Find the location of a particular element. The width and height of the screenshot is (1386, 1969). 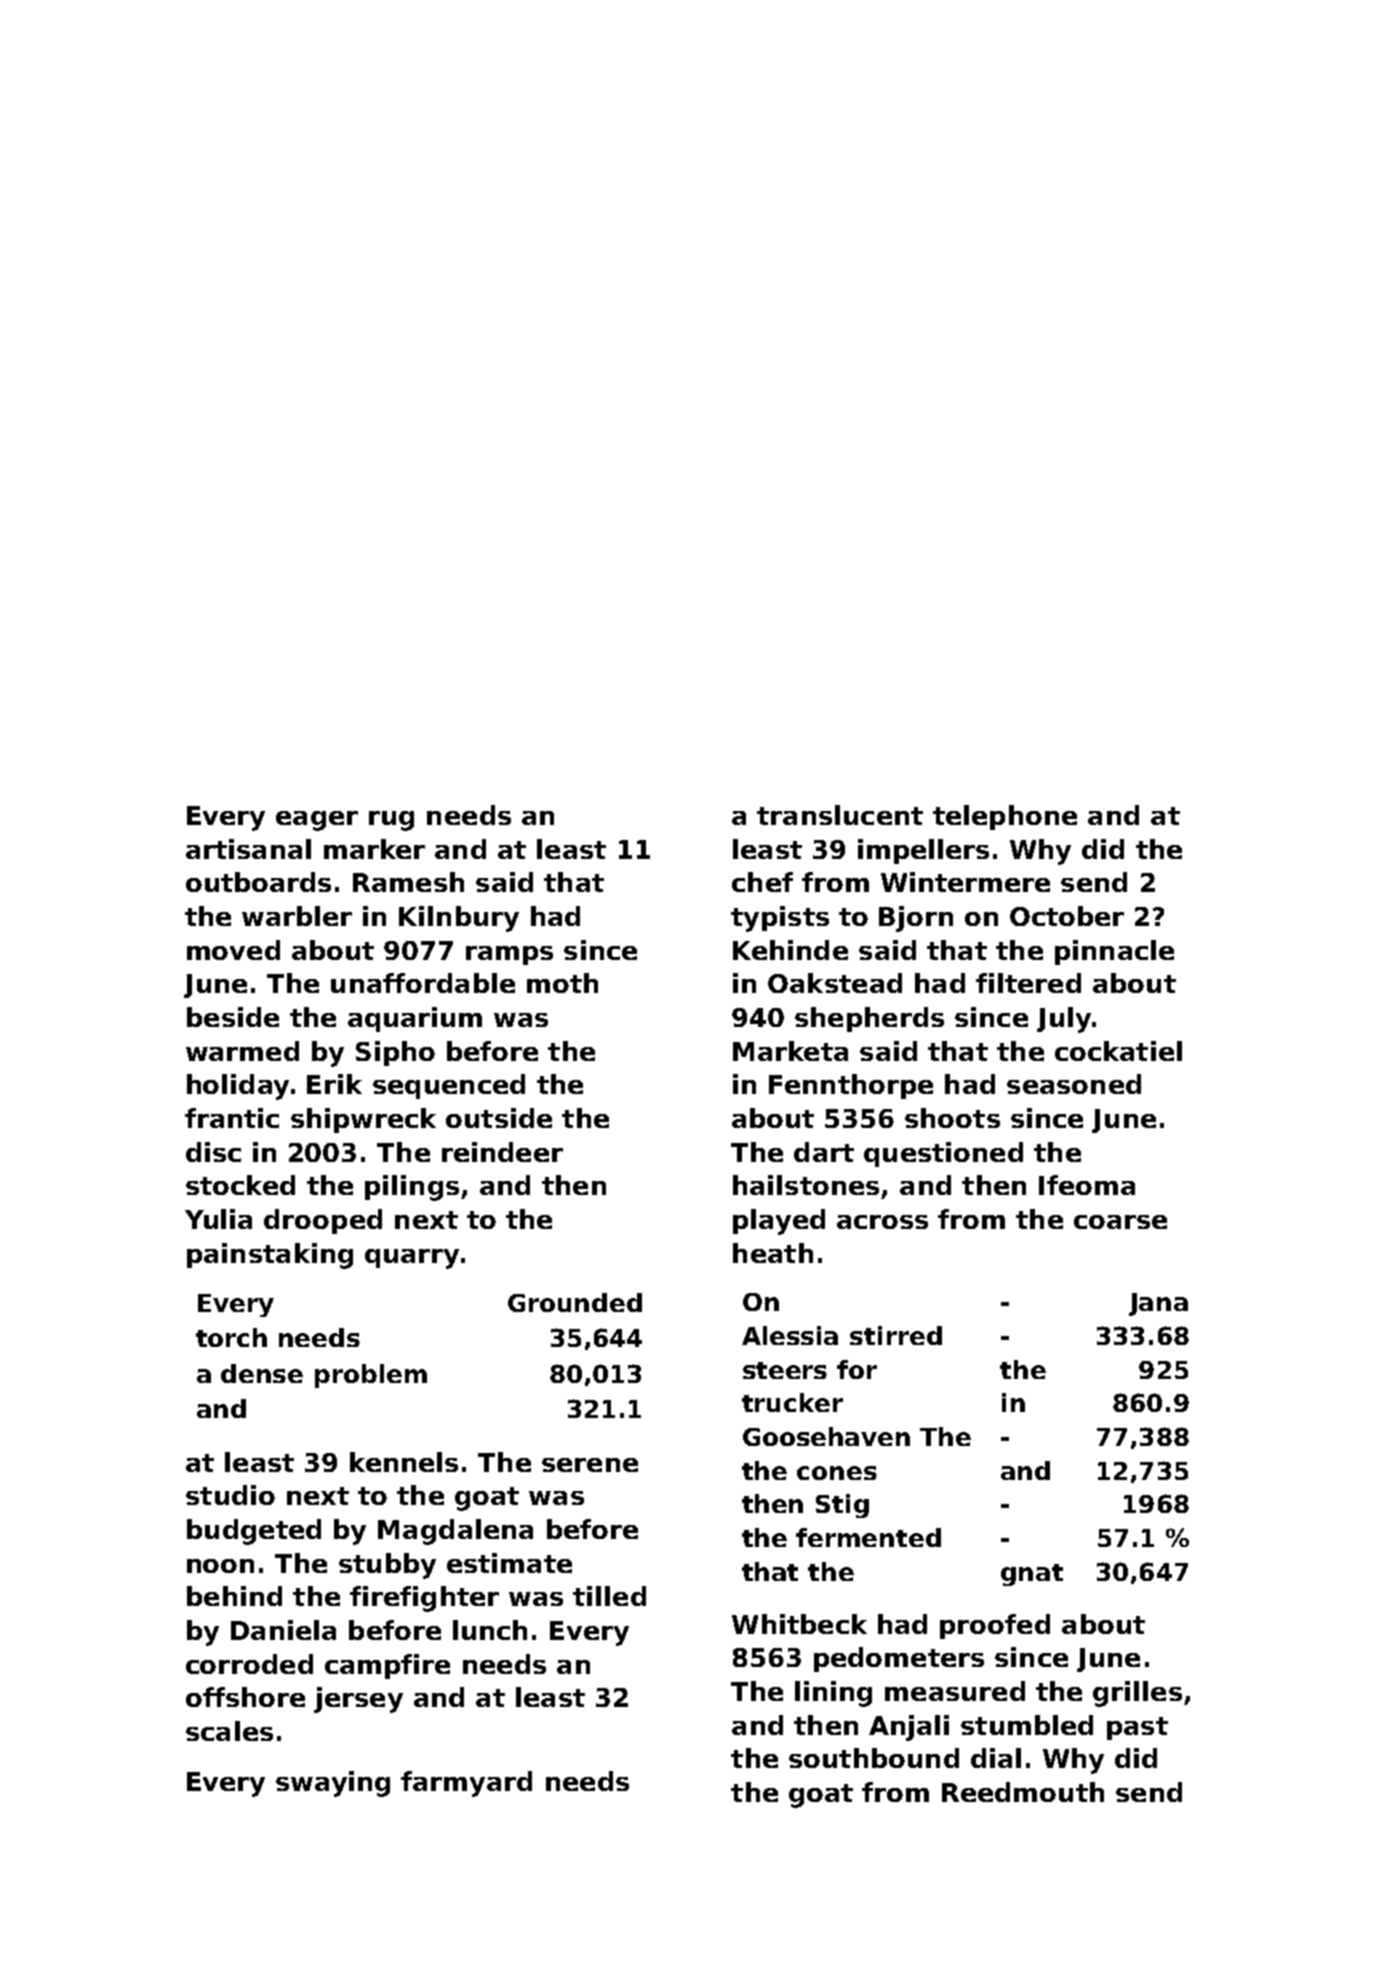

noon is located at coordinates (220, 1566).
